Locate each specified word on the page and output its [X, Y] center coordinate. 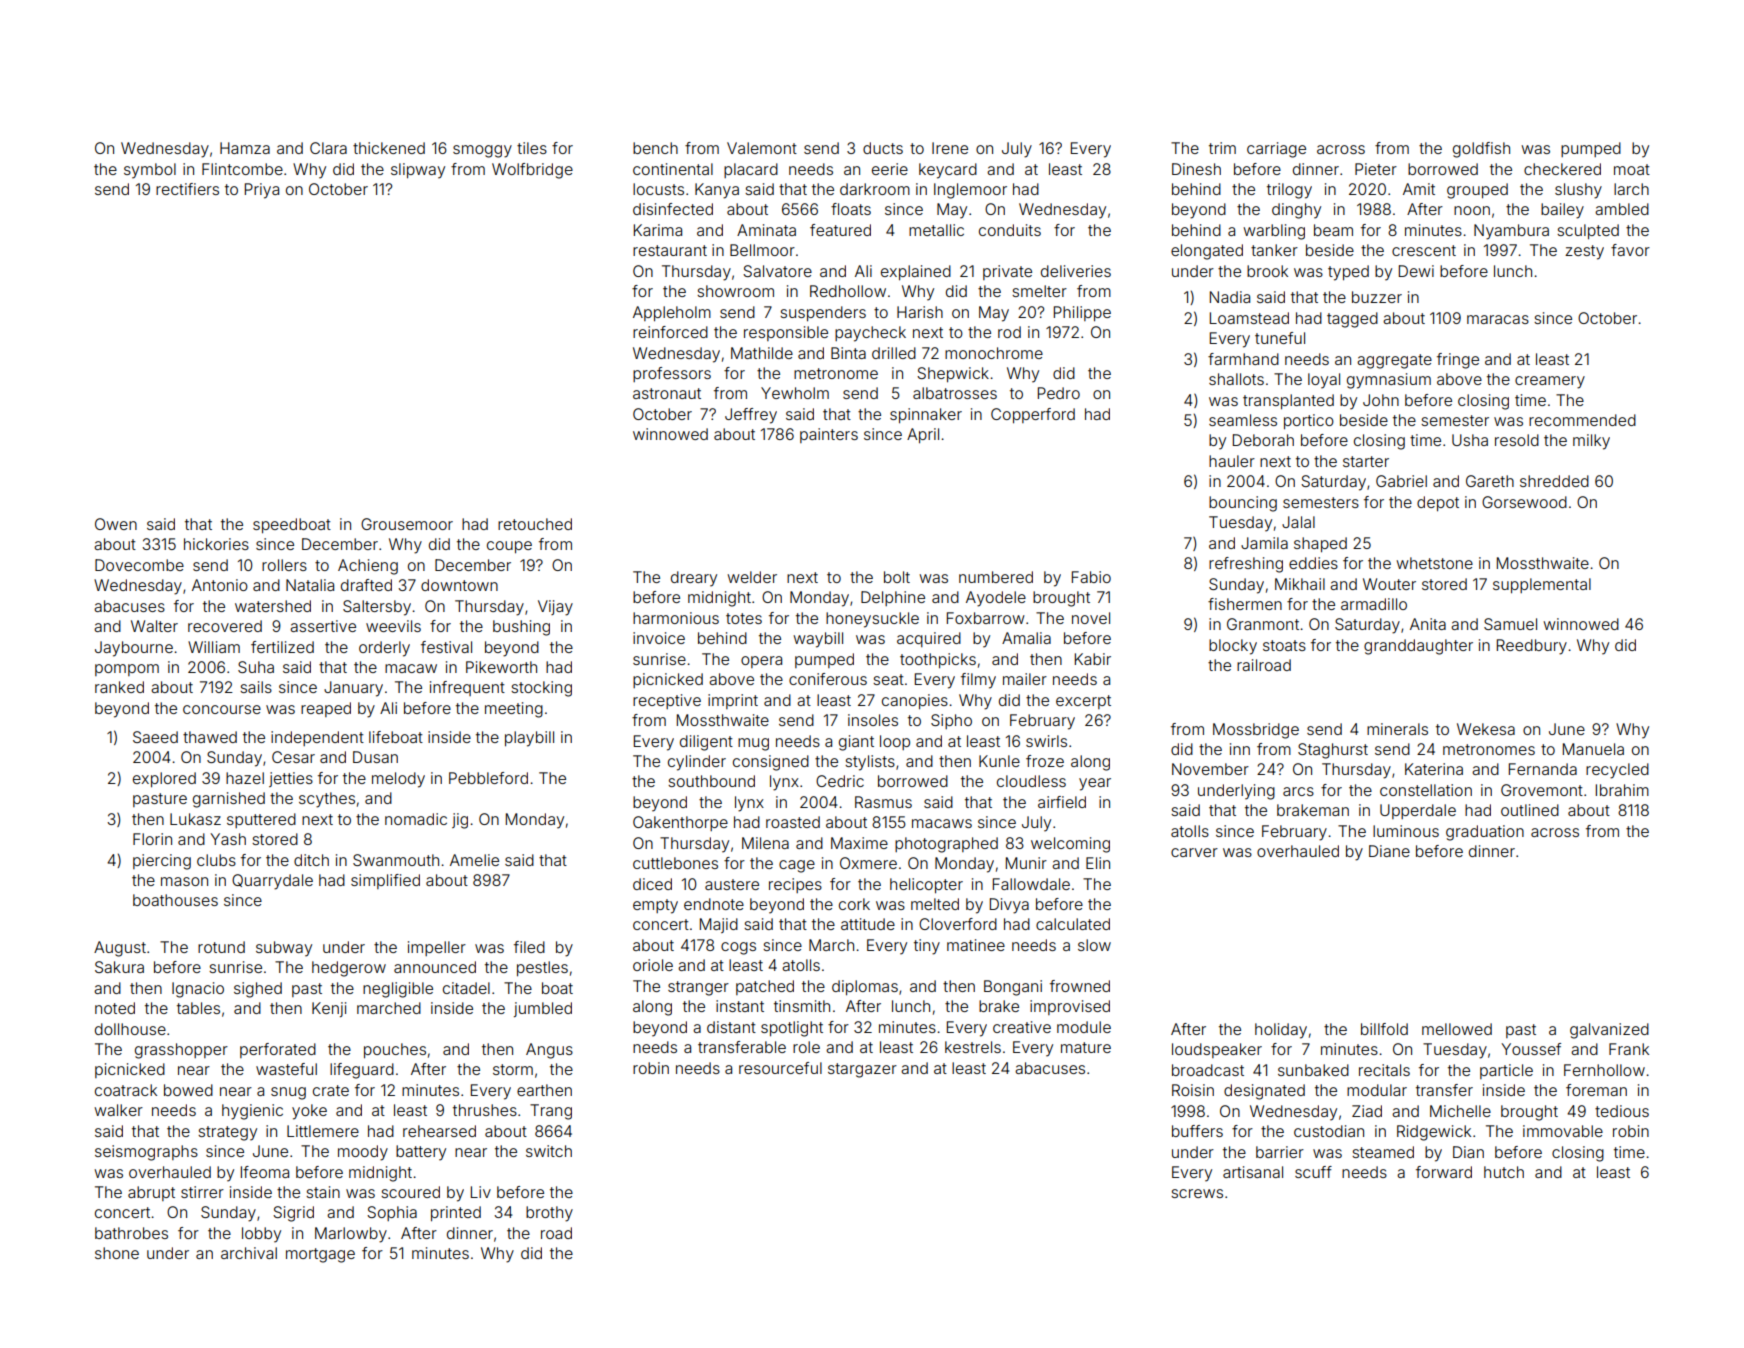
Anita [1428, 624]
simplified [385, 881]
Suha [256, 667]
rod [1009, 332]
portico [1309, 421]
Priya [262, 191]
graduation [1485, 833]
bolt [897, 577]
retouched [535, 524]
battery [421, 1153]
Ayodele [996, 599]
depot [1438, 503]
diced [652, 884]
